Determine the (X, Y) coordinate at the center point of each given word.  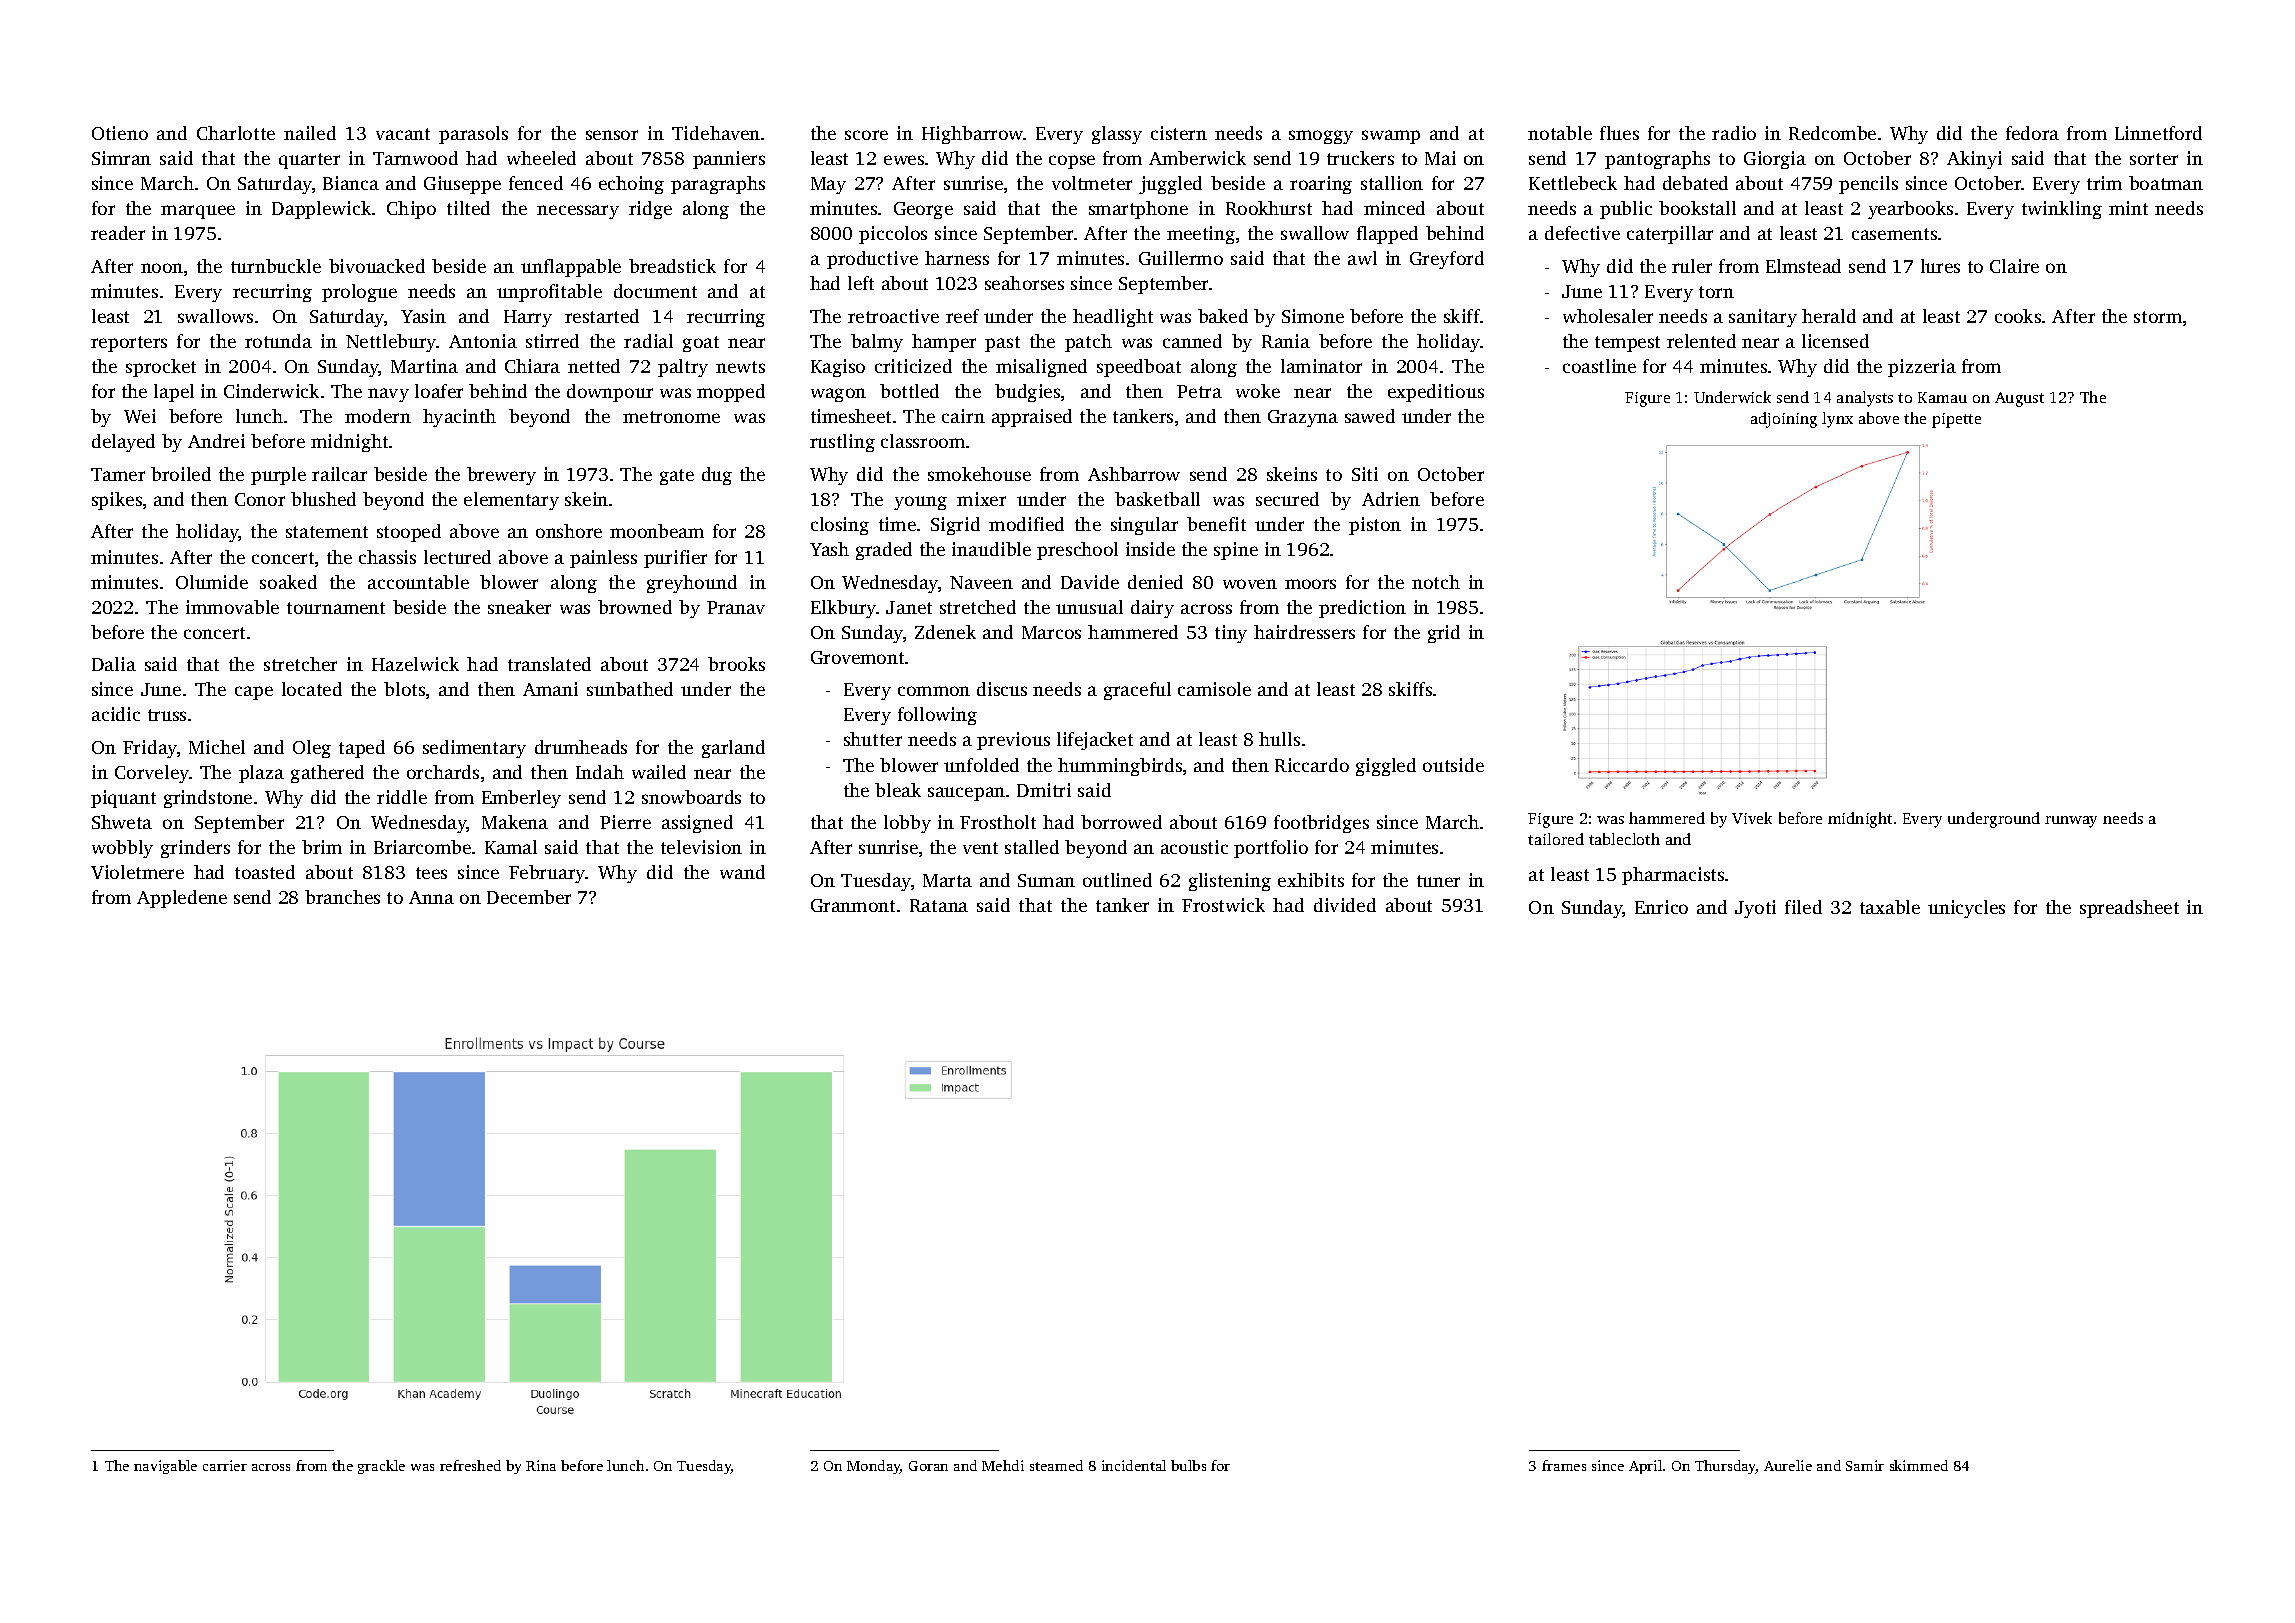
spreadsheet (2129, 909)
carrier (225, 1465)
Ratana (939, 905)
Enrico (1661, 907)
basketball (1157, 499)
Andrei (216, 441)
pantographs (1657, 160)
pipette (1956, 420)
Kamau (1942, 397)
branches (342, 897)
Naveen (981, 582)
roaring (1321, 185)
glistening (1230, 882)
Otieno (120, 133)
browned (635, 607)
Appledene (182, 899)
